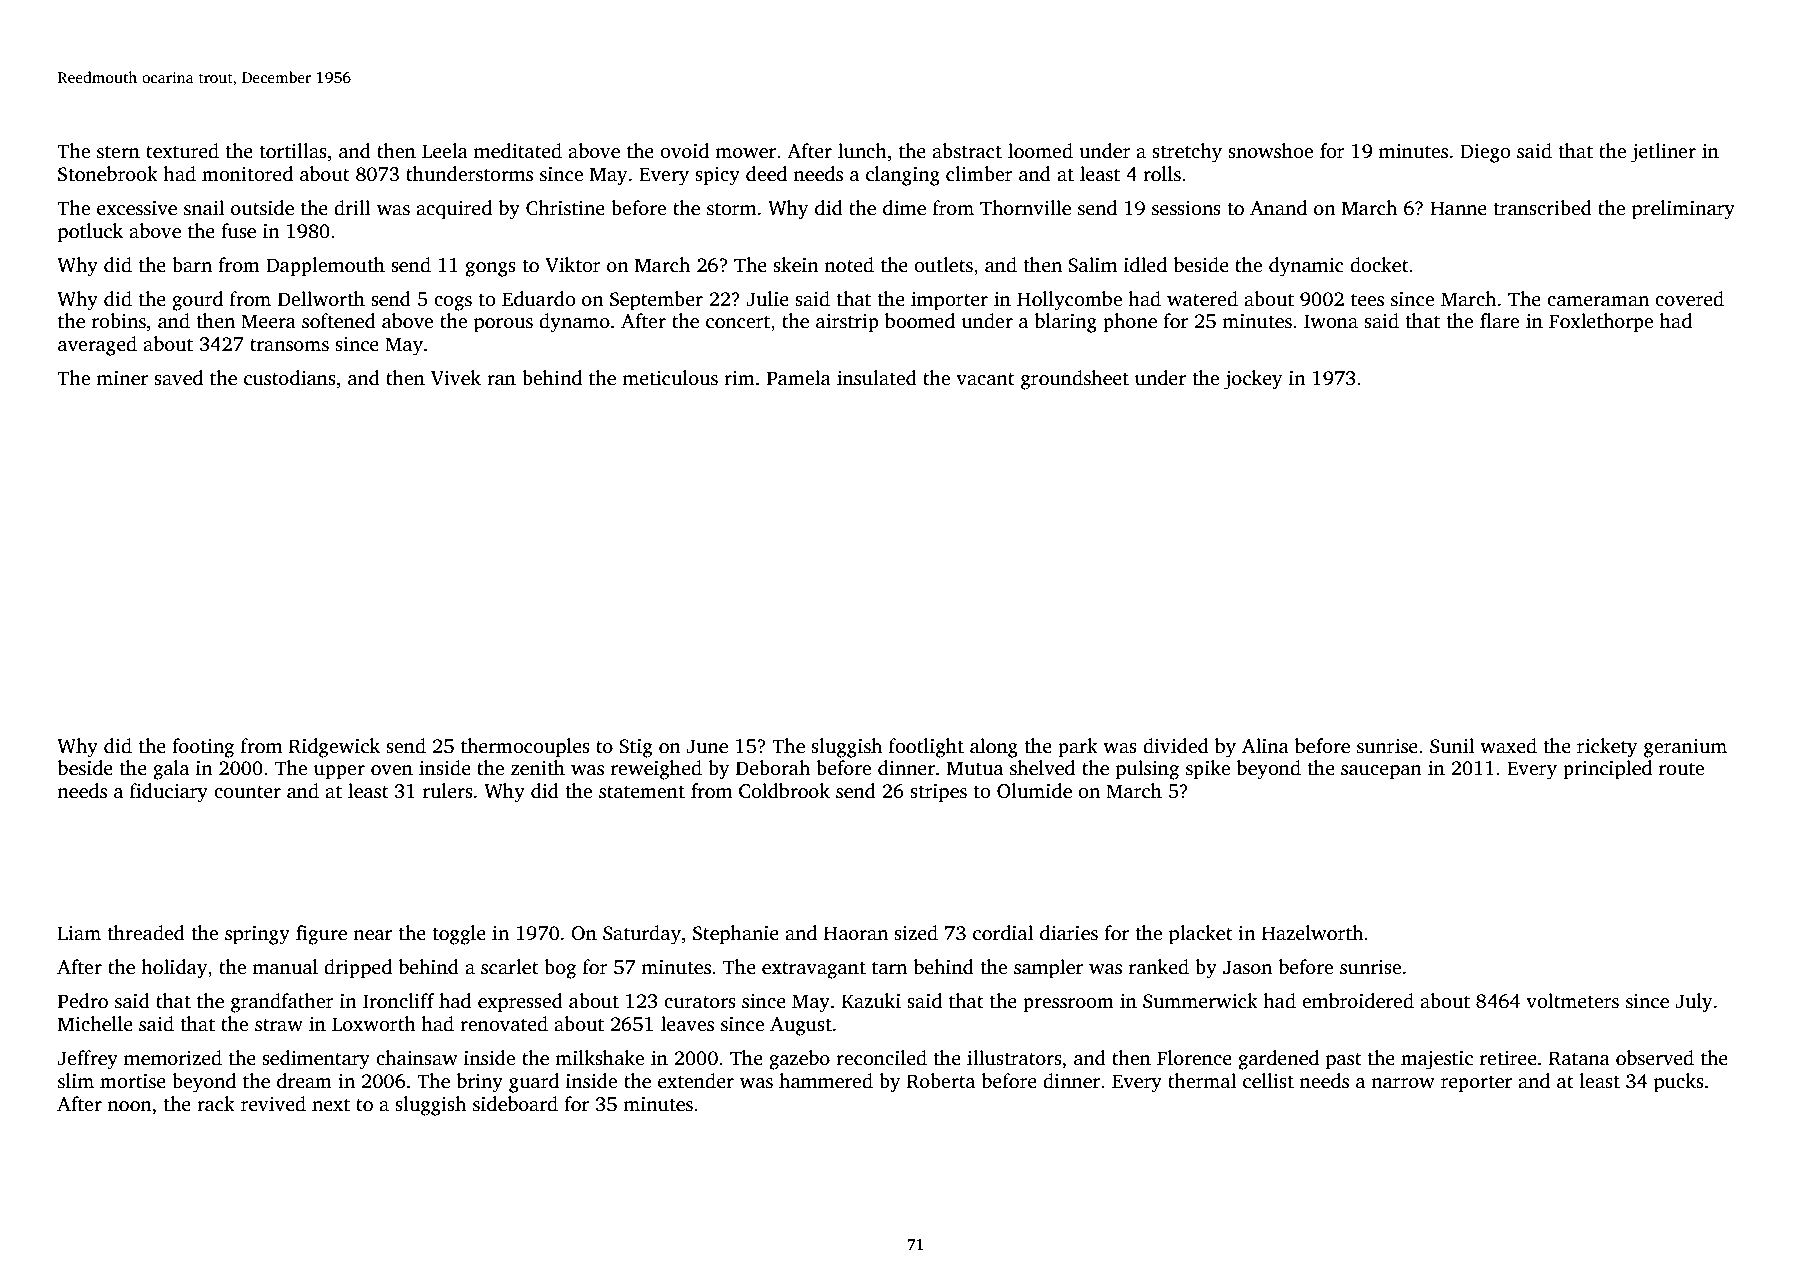 This screenshot has height=1283, width=1814. I want to click on Foxlethorpe, so click(1601, 323).
